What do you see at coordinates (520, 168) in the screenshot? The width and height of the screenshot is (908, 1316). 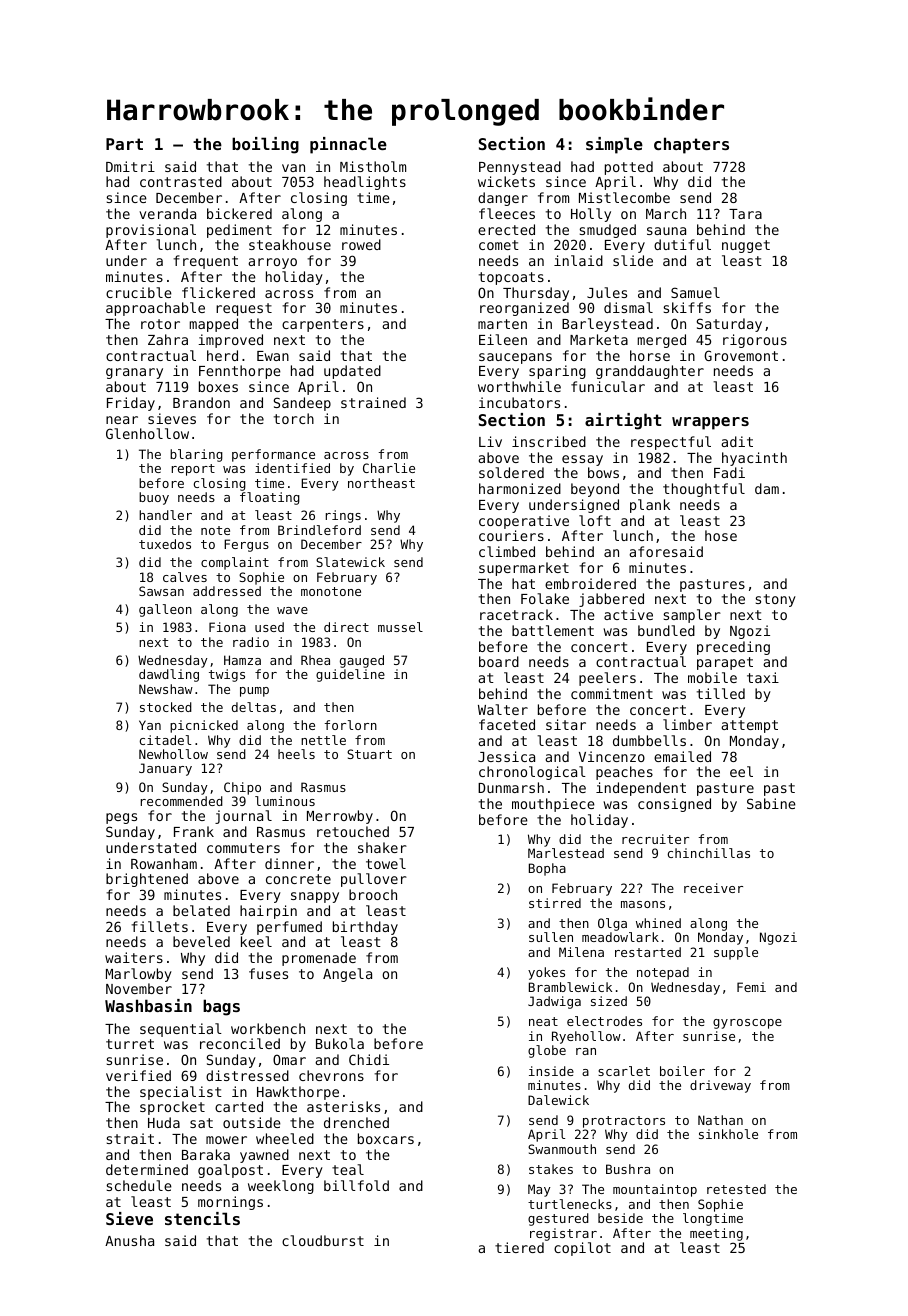 I see `Pennystead` at bounding box center [520, 168].
